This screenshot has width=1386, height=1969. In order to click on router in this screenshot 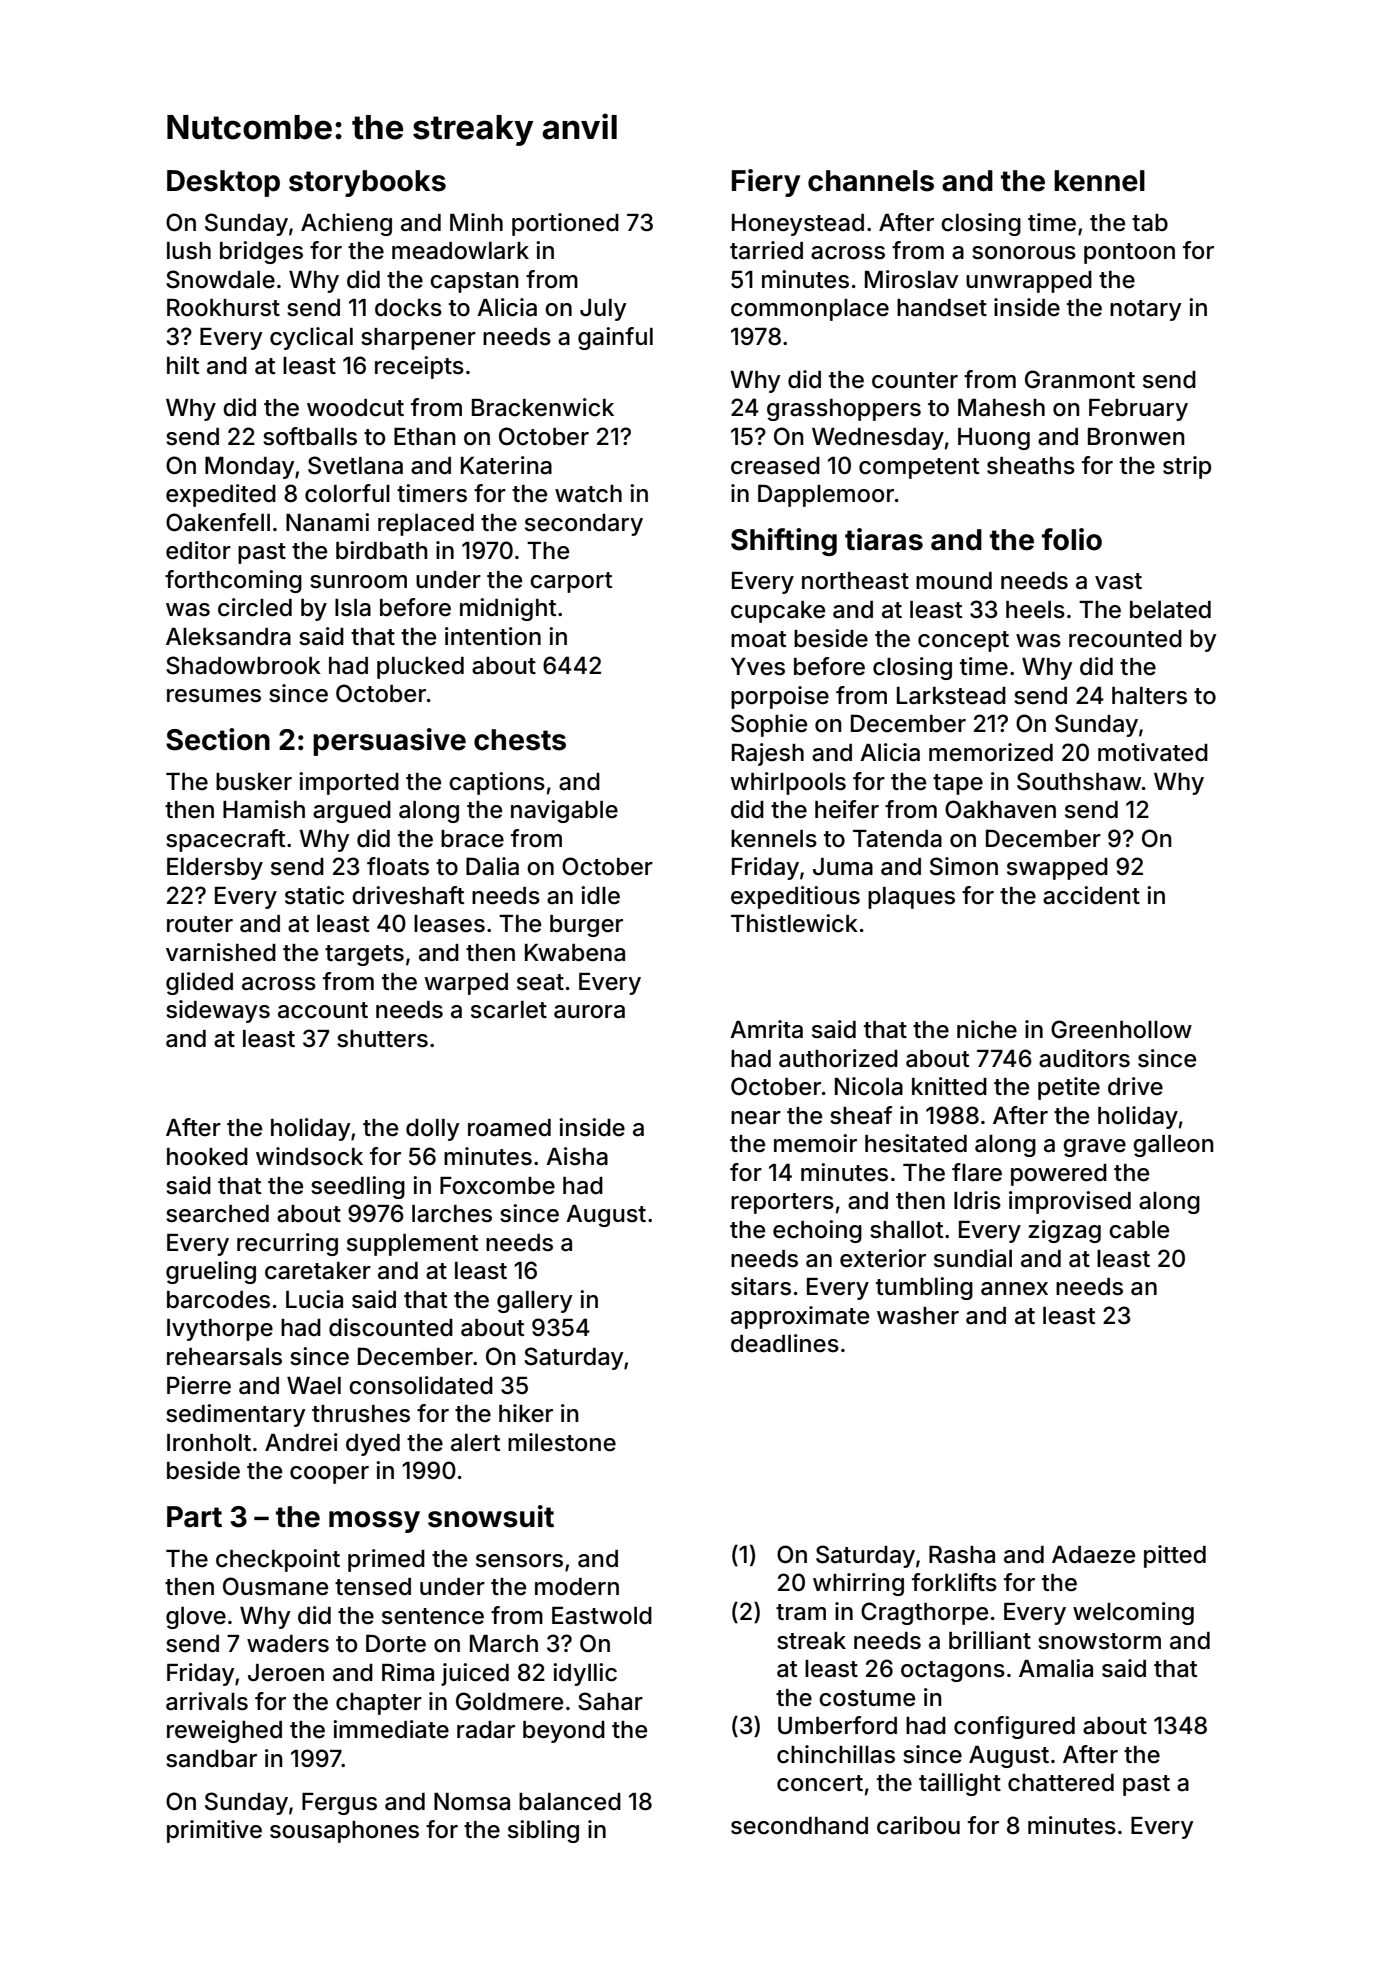, I will do `click(200, 924)`.
